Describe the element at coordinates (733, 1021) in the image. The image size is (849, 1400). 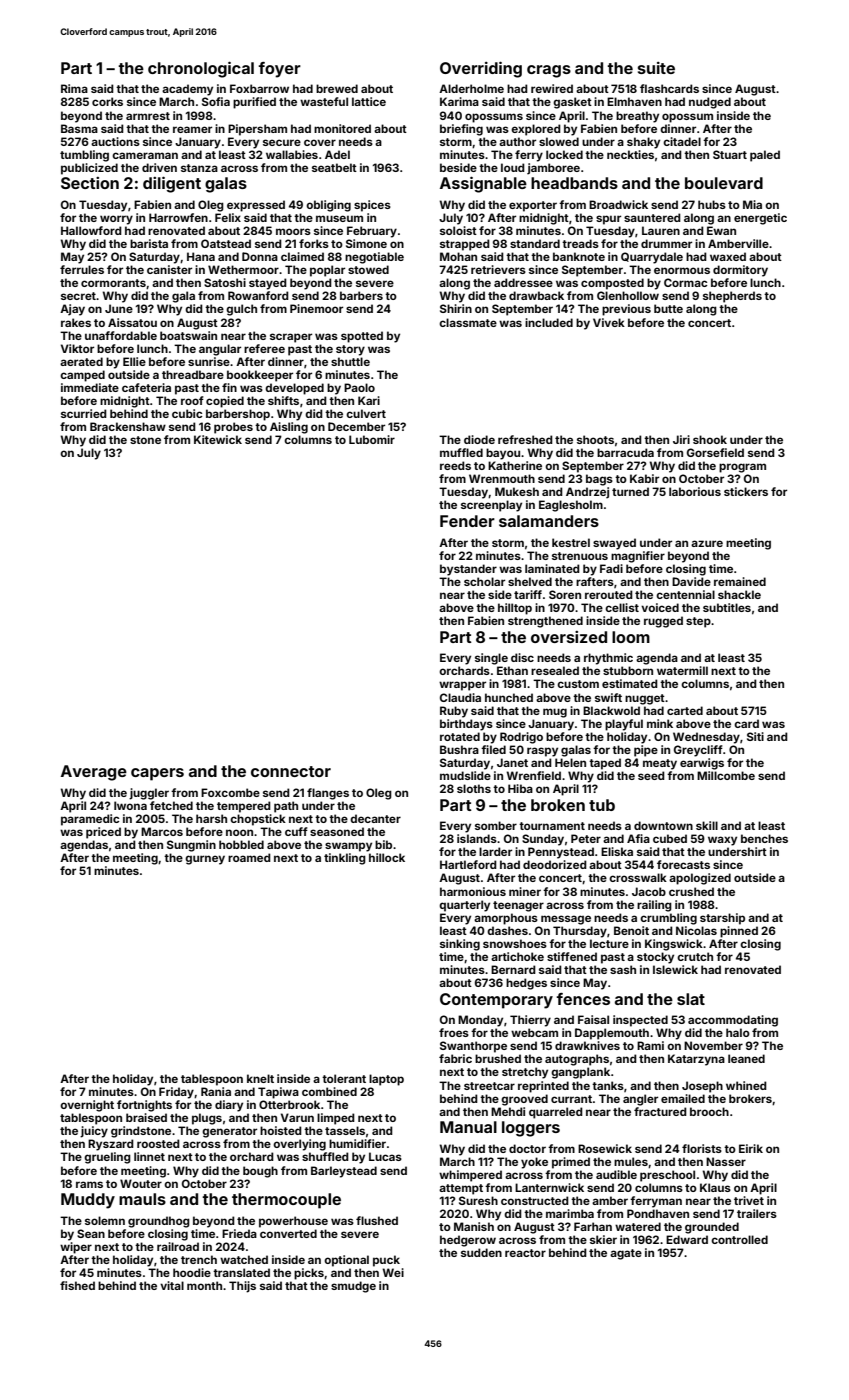
I see `accommodating` at that location.
